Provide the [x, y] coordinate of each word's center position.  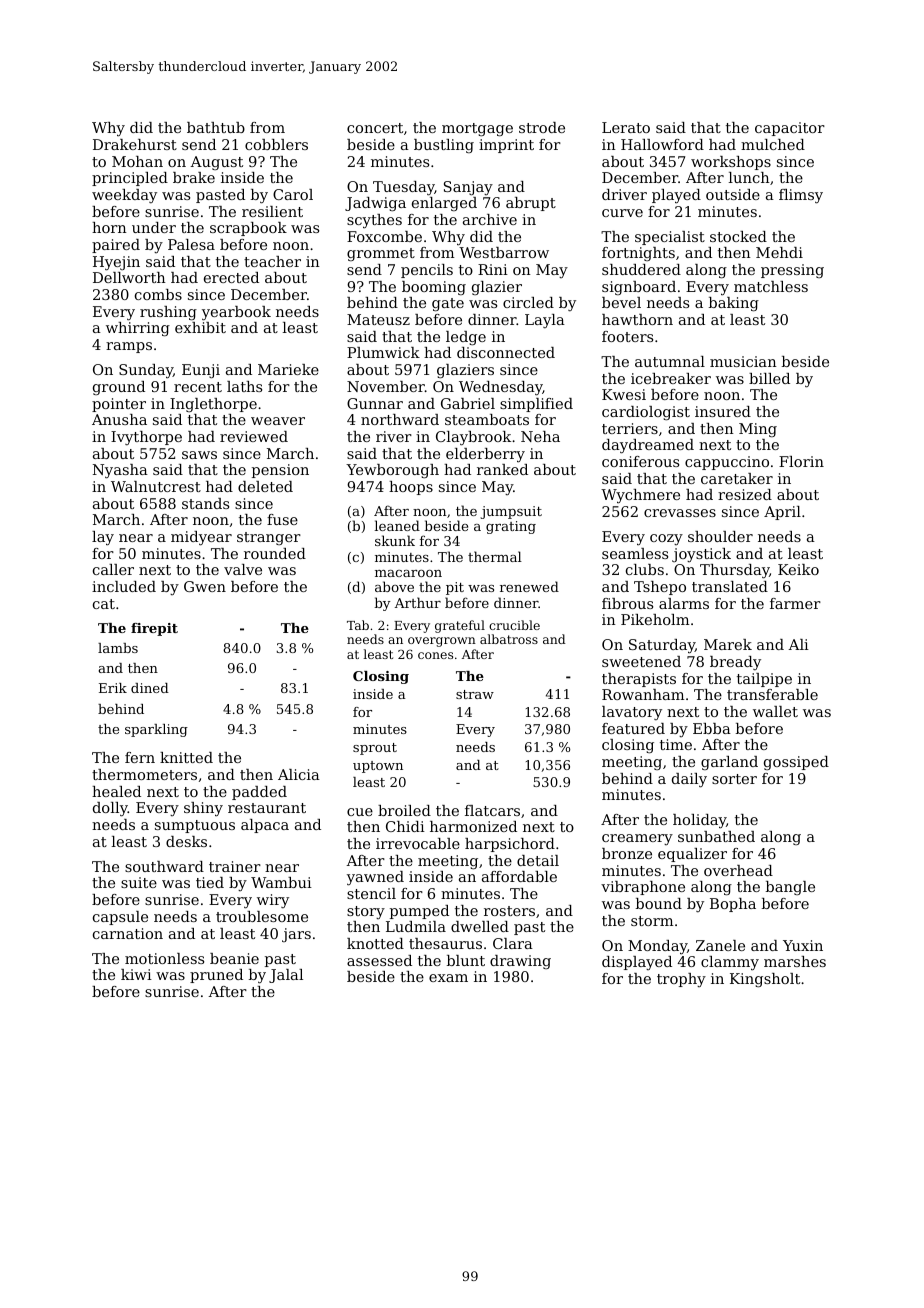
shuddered [641, 269]
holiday [699, 821]
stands [205, 503]
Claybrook [473, 438]
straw [475, 694]
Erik [113, 688]
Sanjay [468, 188]
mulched [773, 144]
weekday [124, 196]
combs [158, 294]
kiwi [136, 974]
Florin [801, 461]
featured [633, 728]
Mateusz [378, 319]
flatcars [492, 810]
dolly [110, 809]
